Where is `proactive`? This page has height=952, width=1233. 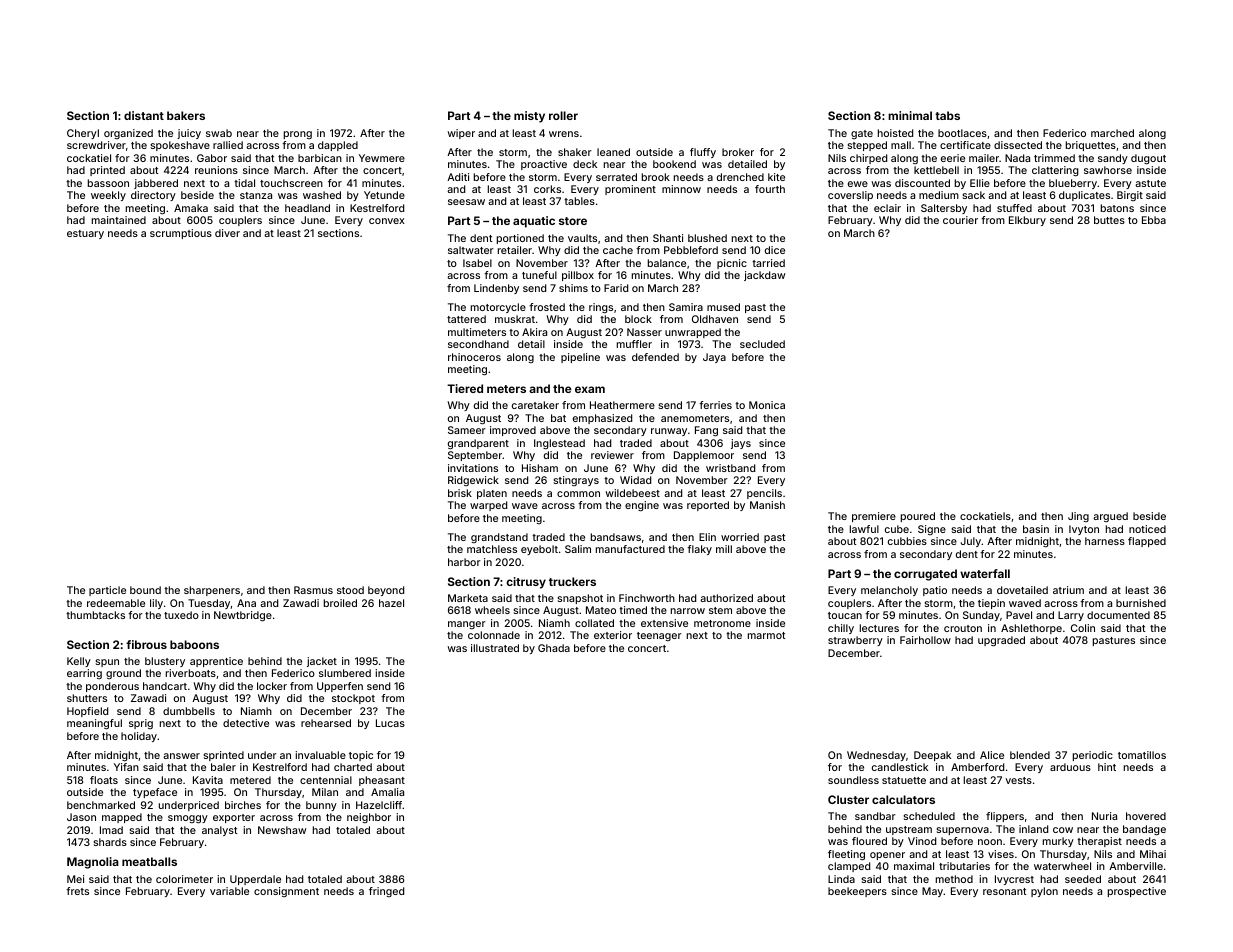
proactive is located at coordinates (544, 165).
